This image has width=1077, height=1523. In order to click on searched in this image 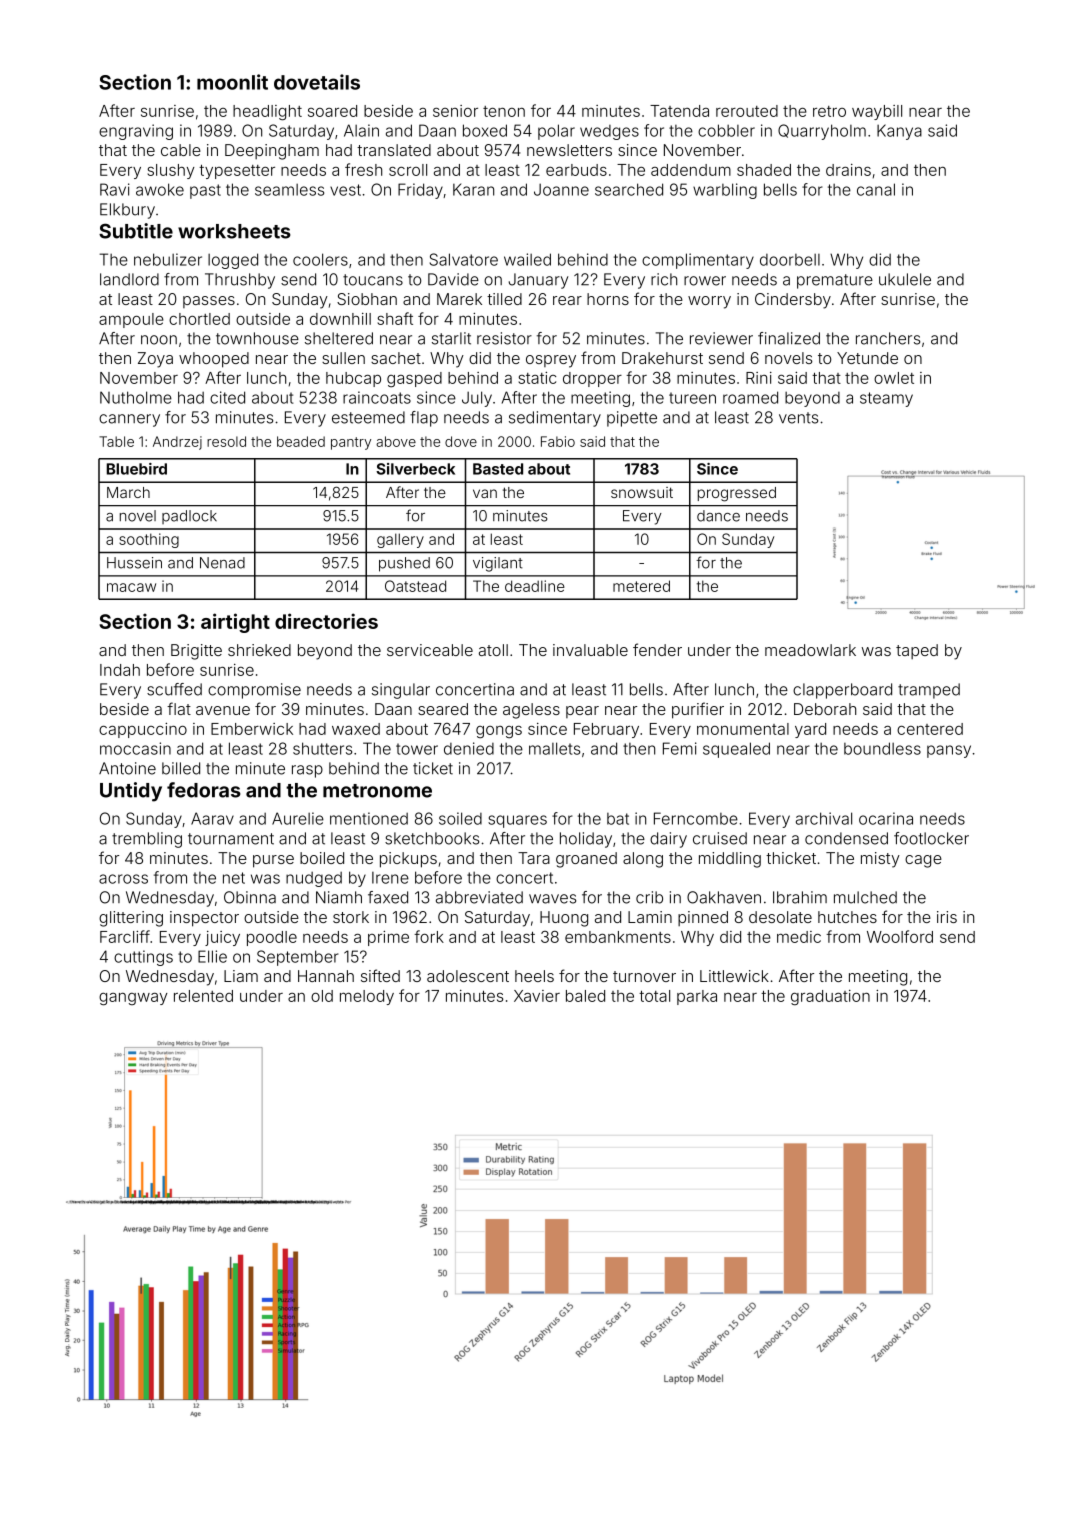, I will do `click(629, 189)`.
